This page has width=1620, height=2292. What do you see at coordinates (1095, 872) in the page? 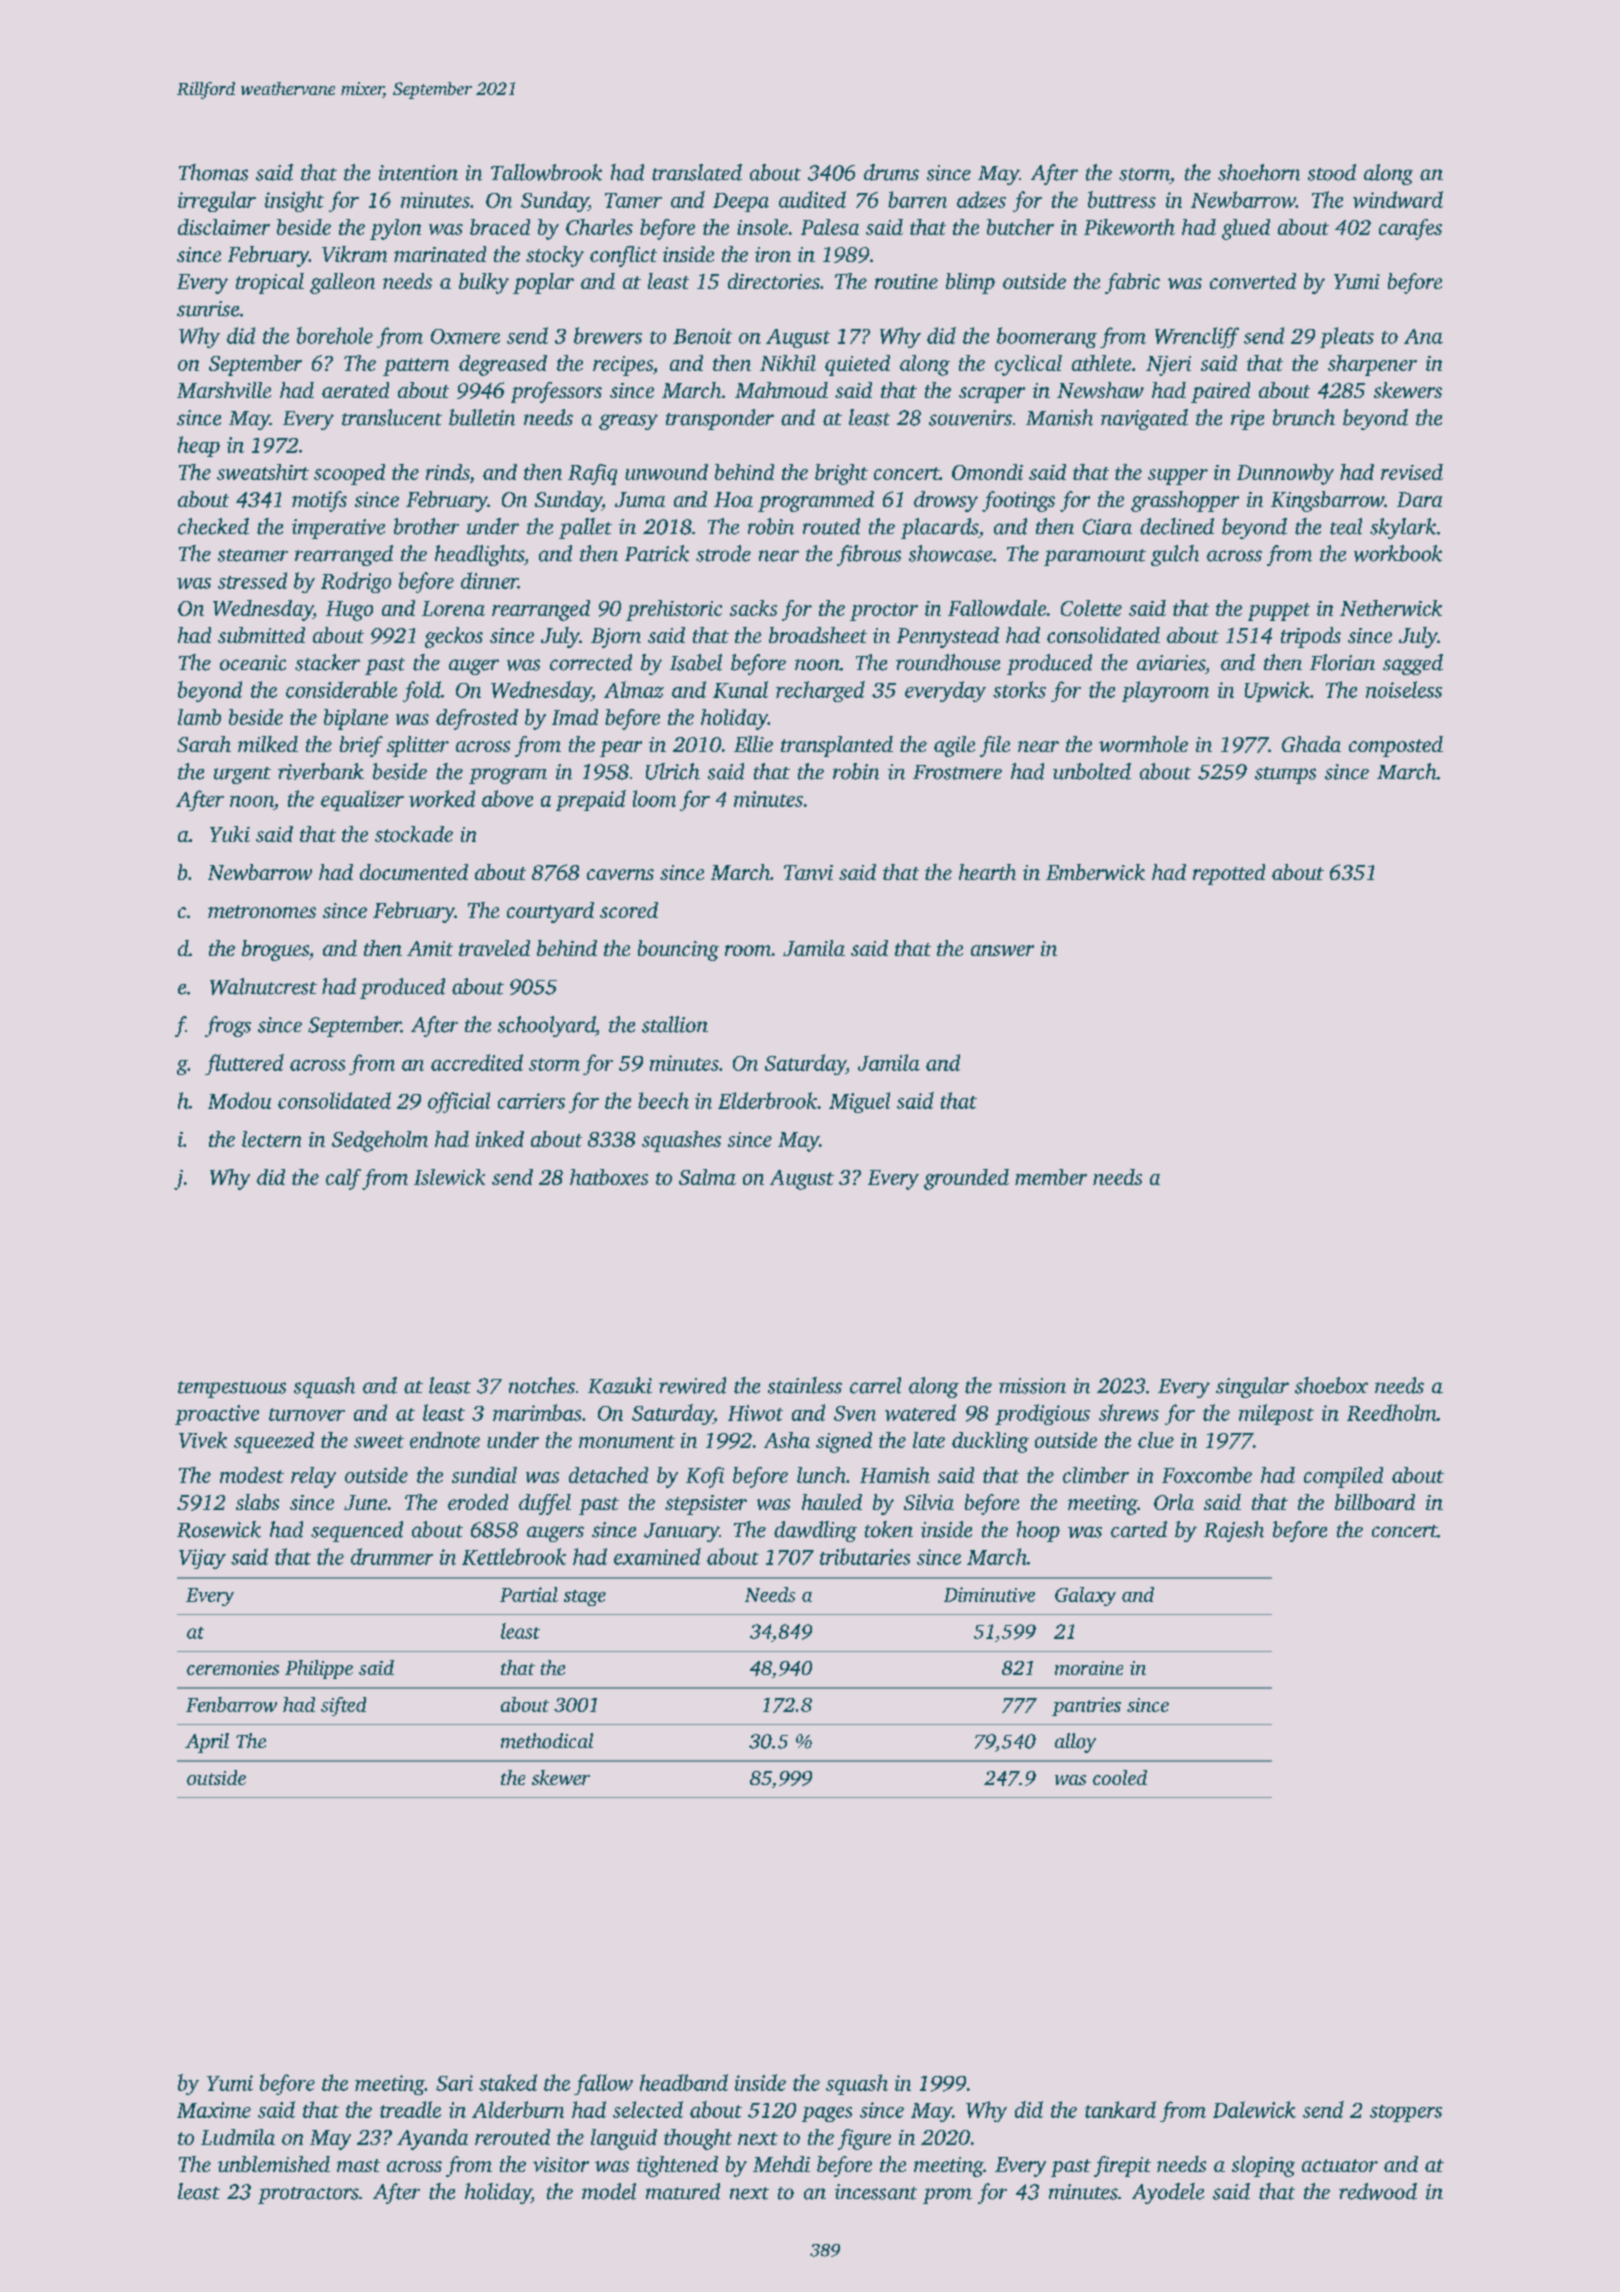
I see `Emberwick` at bounding box center [1095, 872].
